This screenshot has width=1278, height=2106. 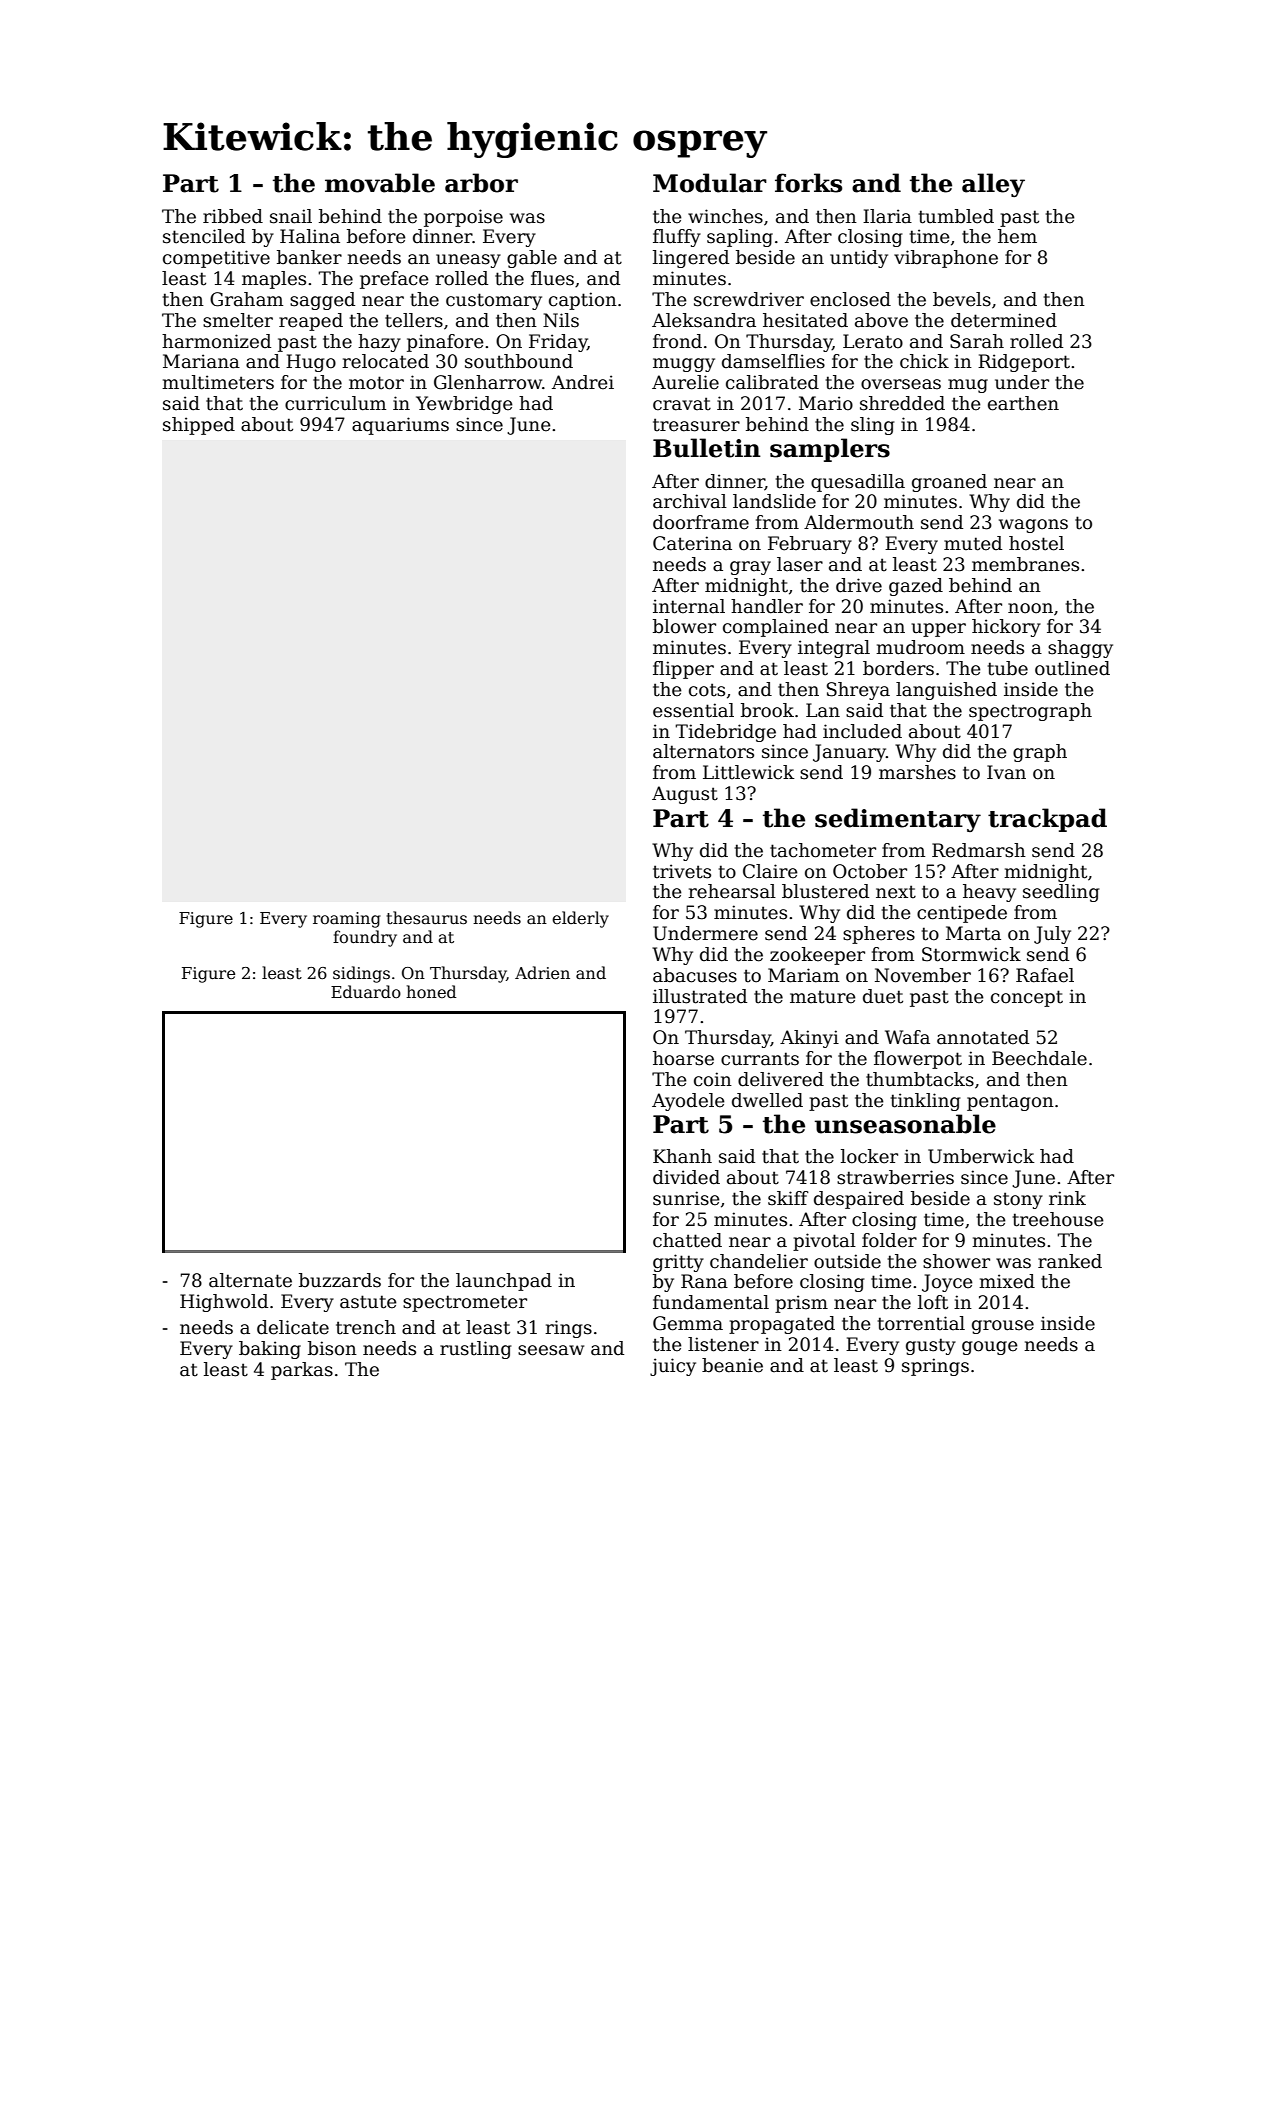 I want to click on elderly, so click(x=580, y=919).
